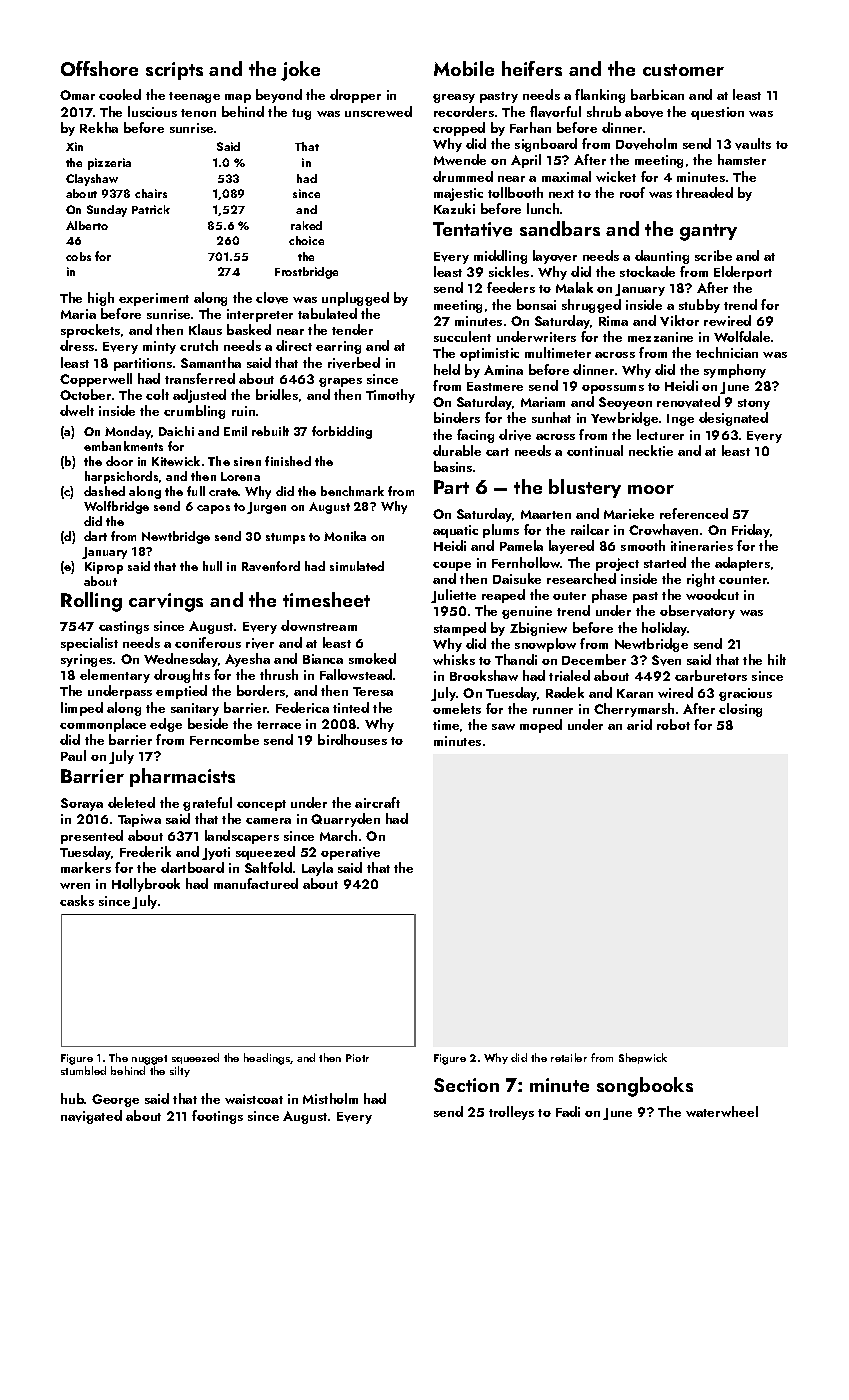  What do you see at coordinates (372, 658) in the page?
I see `smoked` at bounding box center [372, 658].
